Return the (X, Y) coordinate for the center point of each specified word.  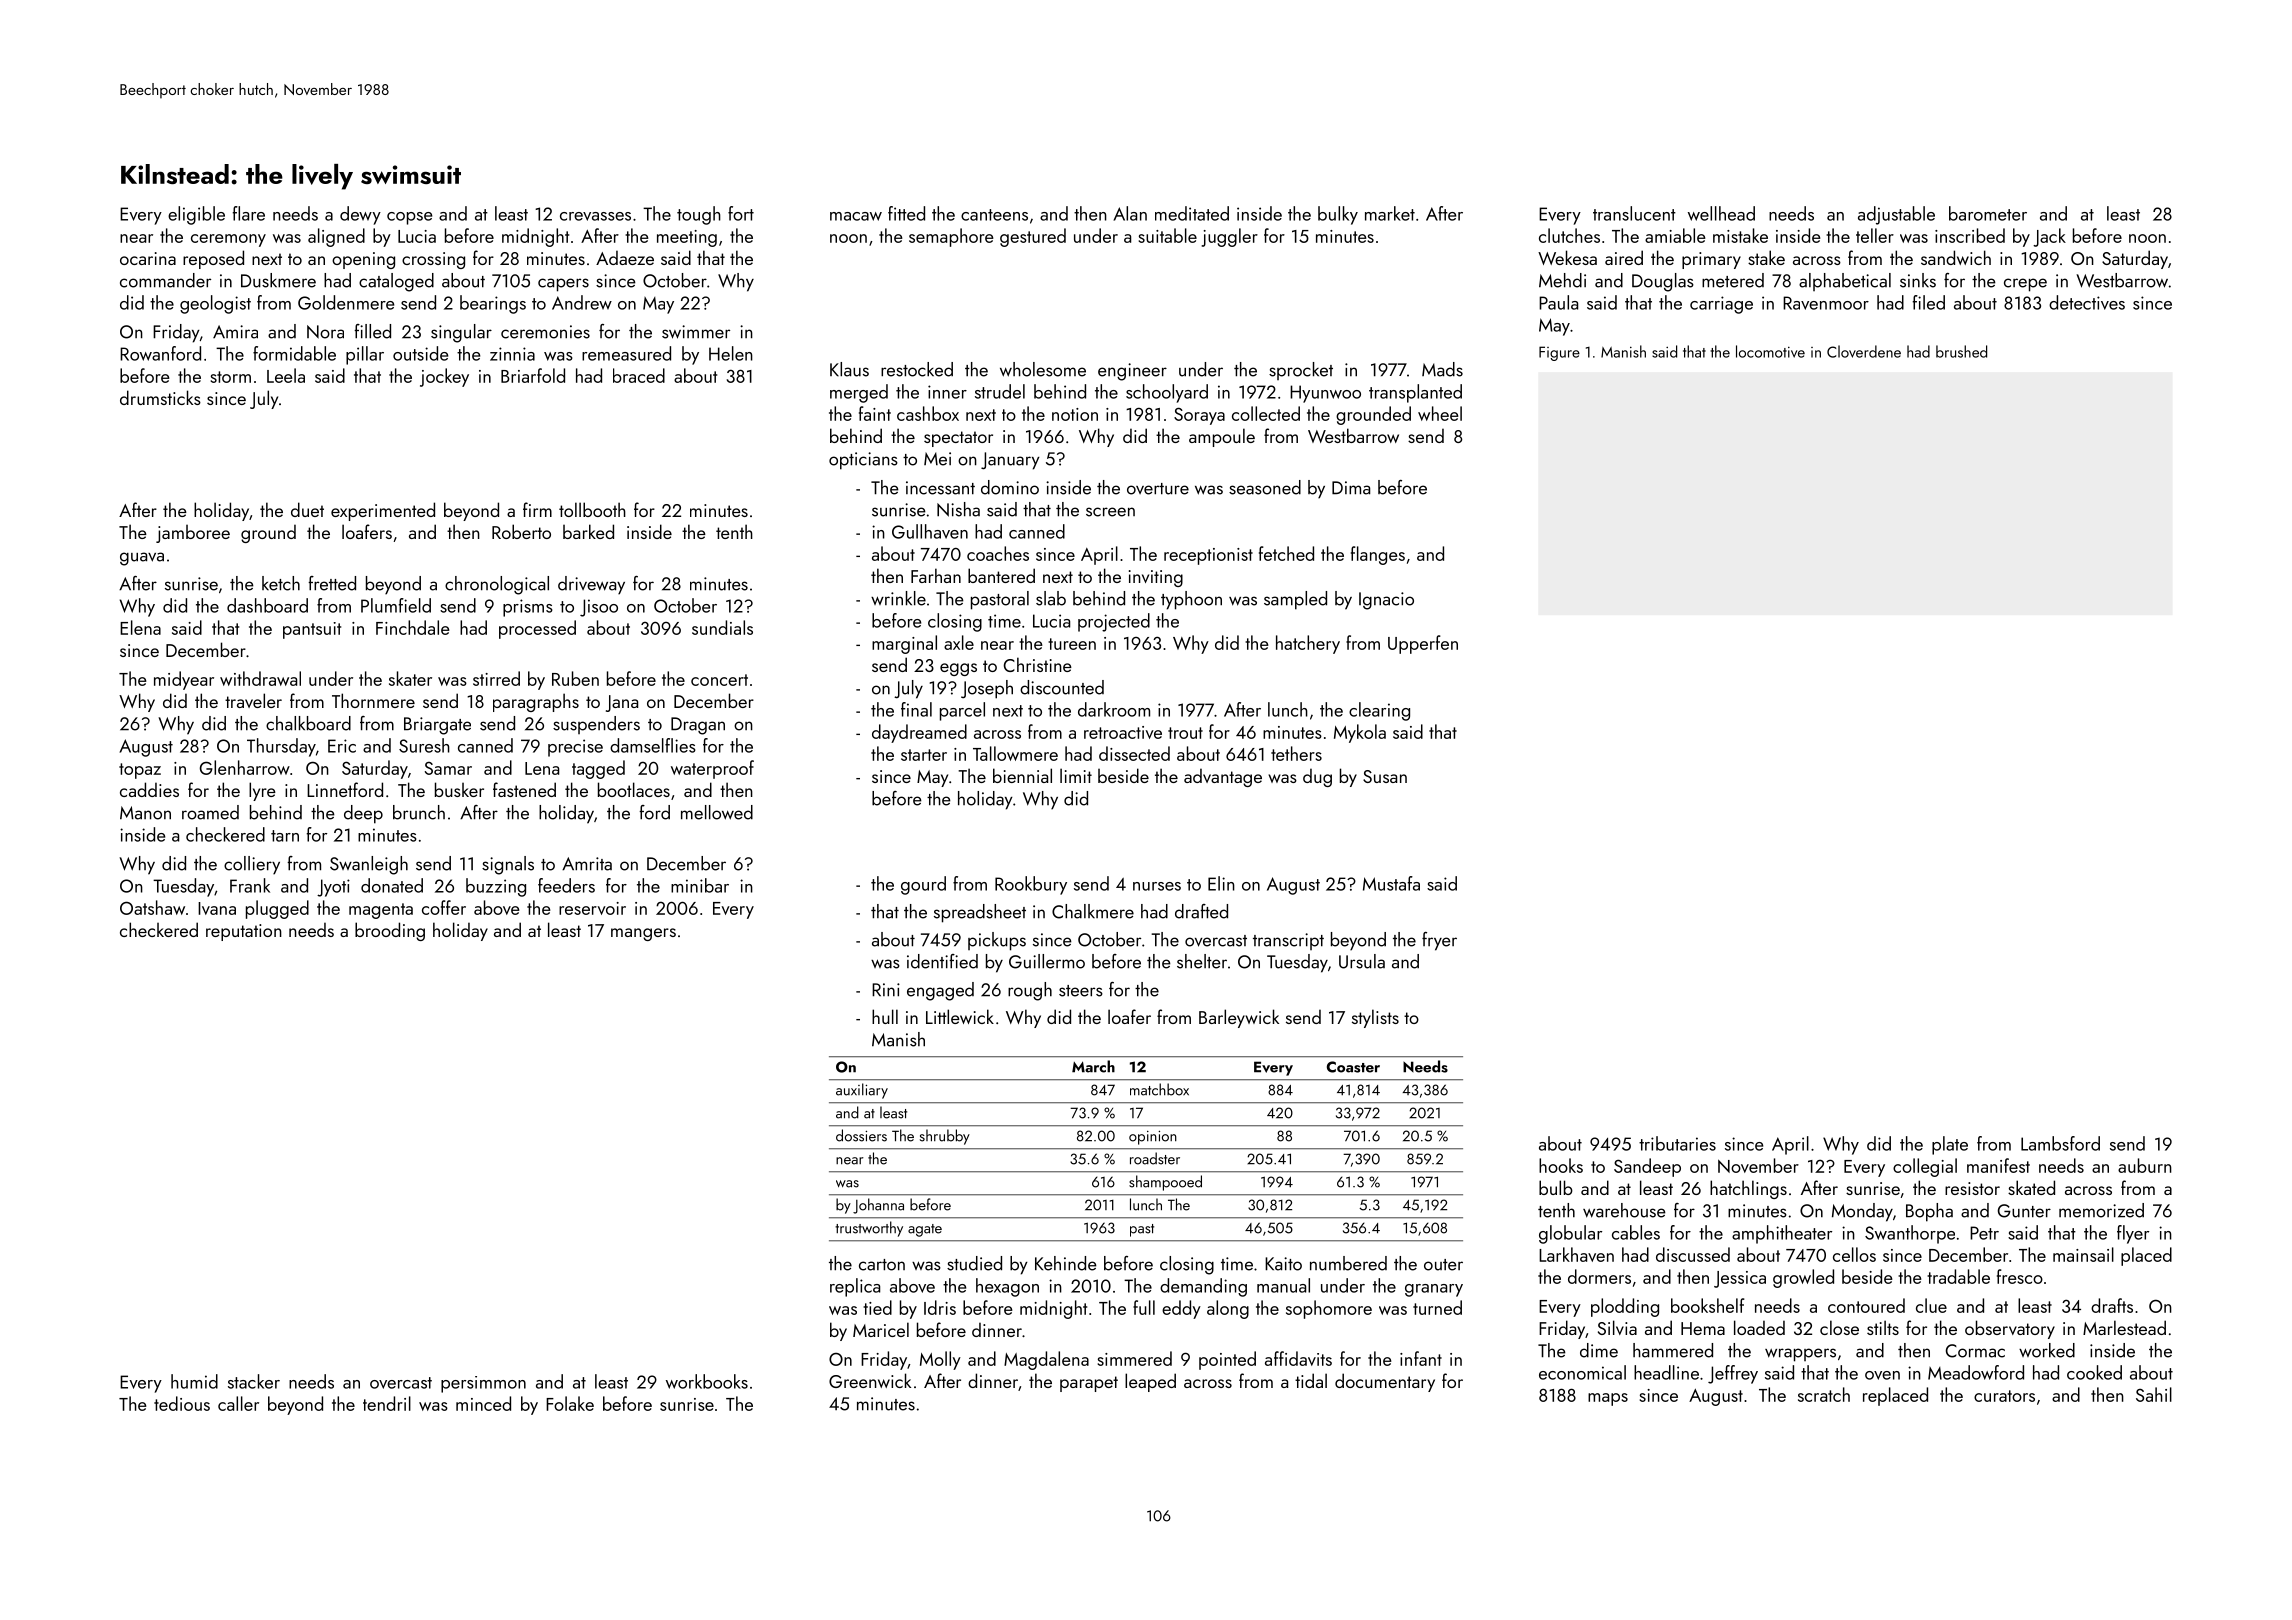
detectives (2087, 302)
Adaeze (625, 257)
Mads (1442, 369)
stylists (1375, 1018)
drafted (1201, 911)
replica (855, 1287)
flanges (1378, 555)
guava (142, 559)
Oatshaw (152, 907)
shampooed (1165, 1183)
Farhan (936, 575)
